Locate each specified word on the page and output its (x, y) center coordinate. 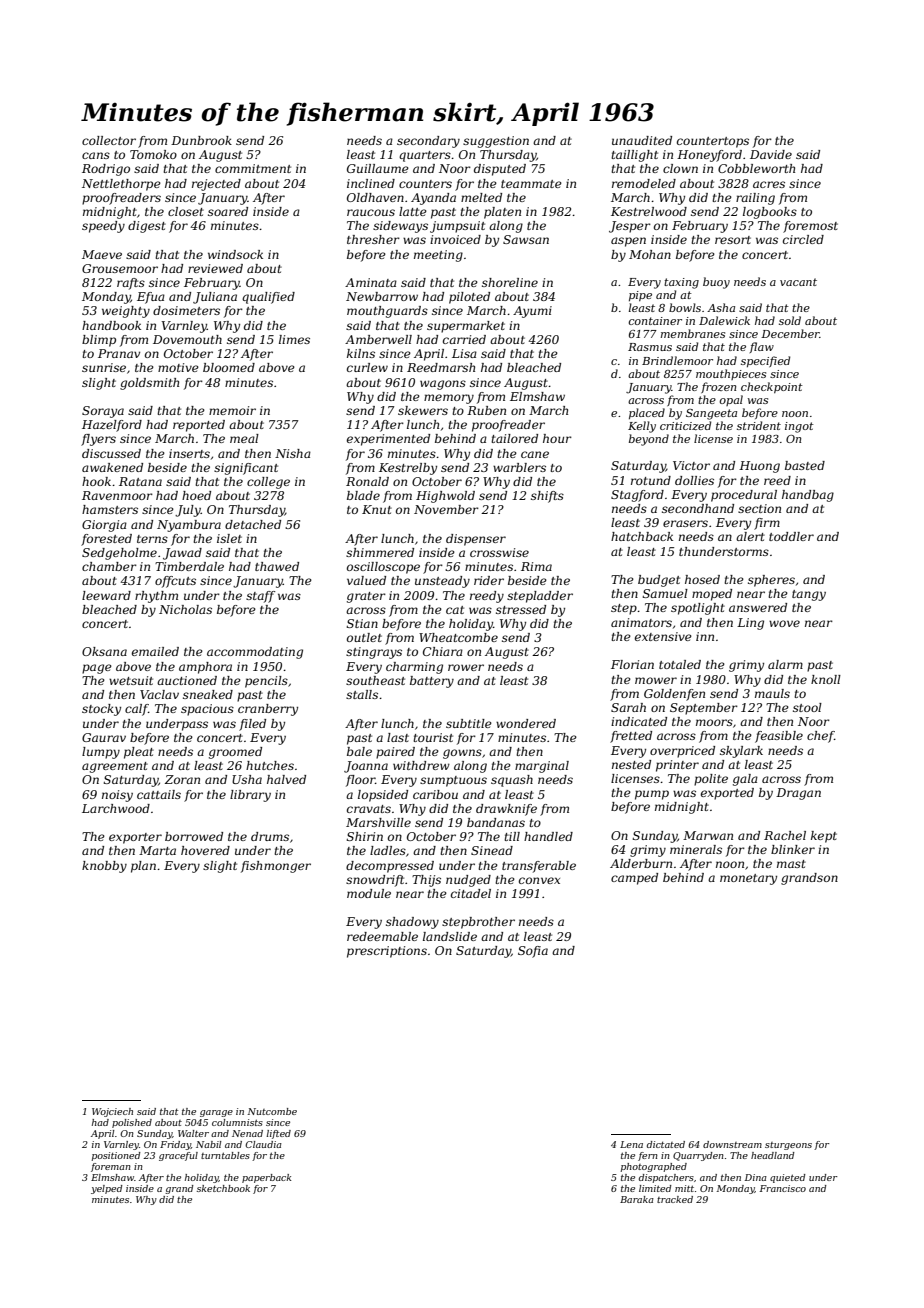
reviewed (215, 268)
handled (548, 836)
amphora (205, 668)
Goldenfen (674, 695)
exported (727, 794)
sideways (400, 227)
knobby (104, 867)
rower (466, 667)
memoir (232, 410)
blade (363, 495)
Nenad (247, 1133)
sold (790, 320)
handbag (808, 496)
